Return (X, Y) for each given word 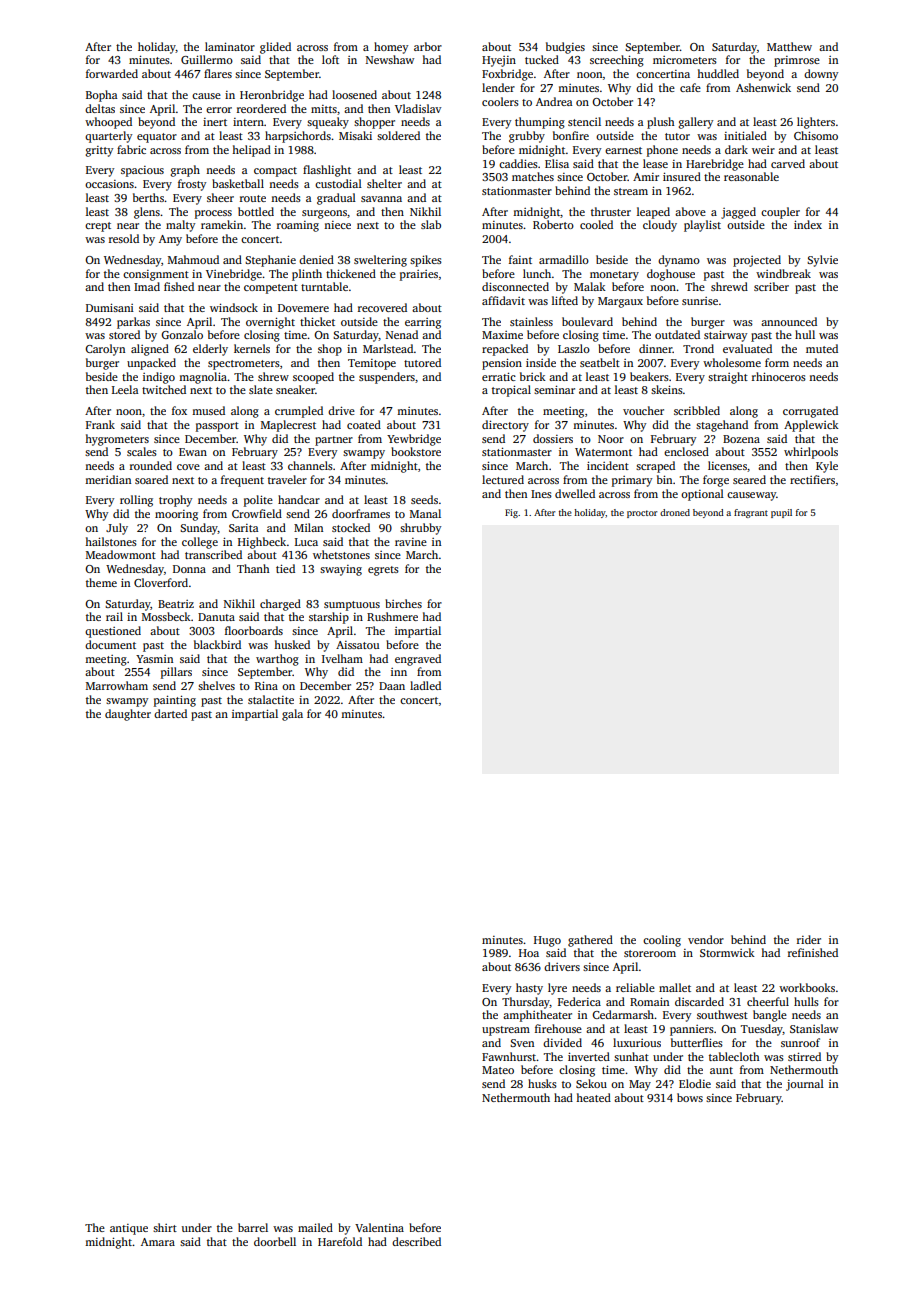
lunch (537, 273)
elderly (210, 350)
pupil (781, 513)
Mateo (498, 1070)
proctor (642, 514)
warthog (277, 660)
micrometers (685, 60)
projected (757, 261)
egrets (383, 571)
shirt (165, 1227)
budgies (565, 48)
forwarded (112, 73)
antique (129, 1229)
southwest (722, 1014)
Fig (511, 513)
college (200, 543)
